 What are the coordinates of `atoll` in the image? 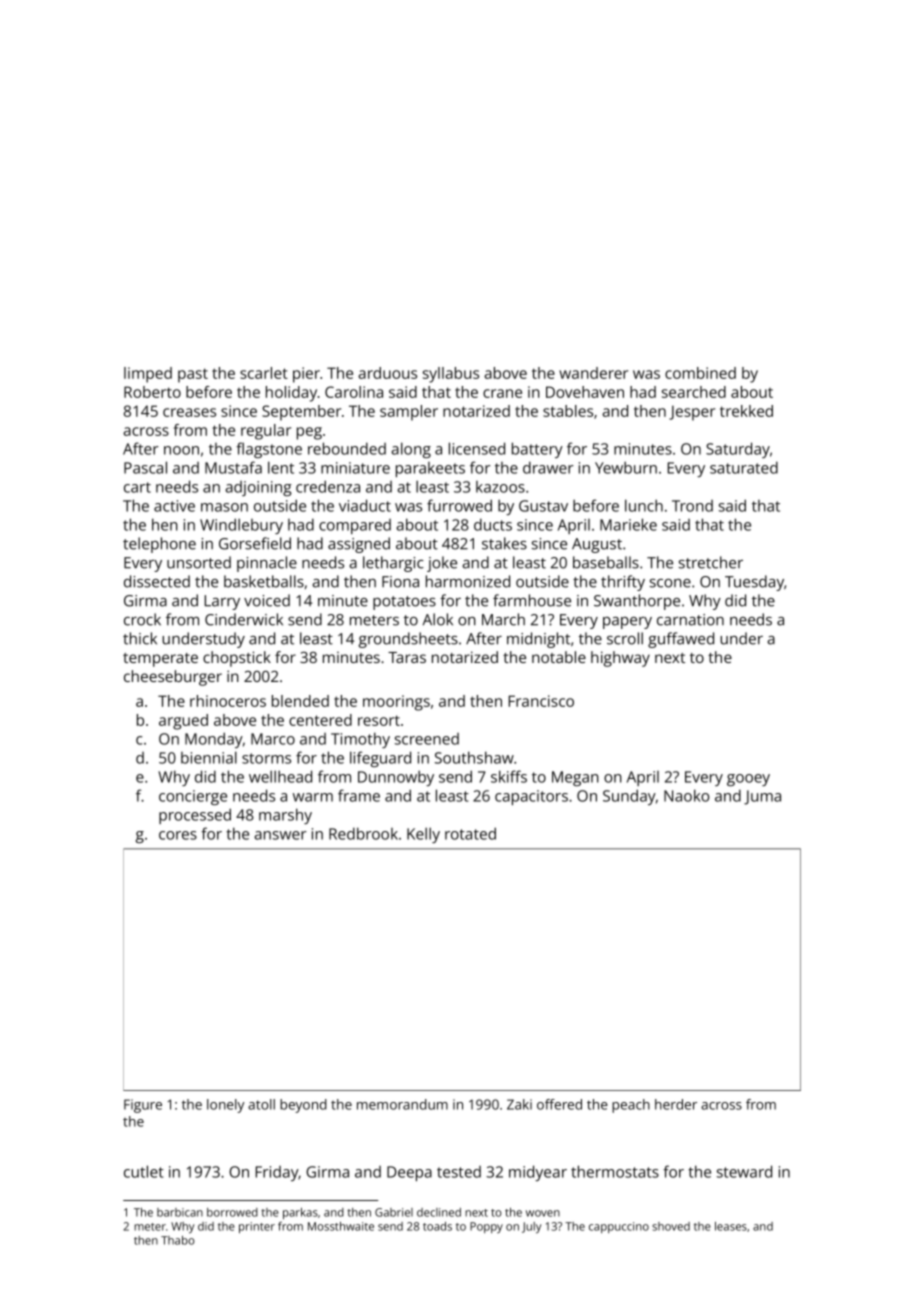 It's located at (261, 1104).
